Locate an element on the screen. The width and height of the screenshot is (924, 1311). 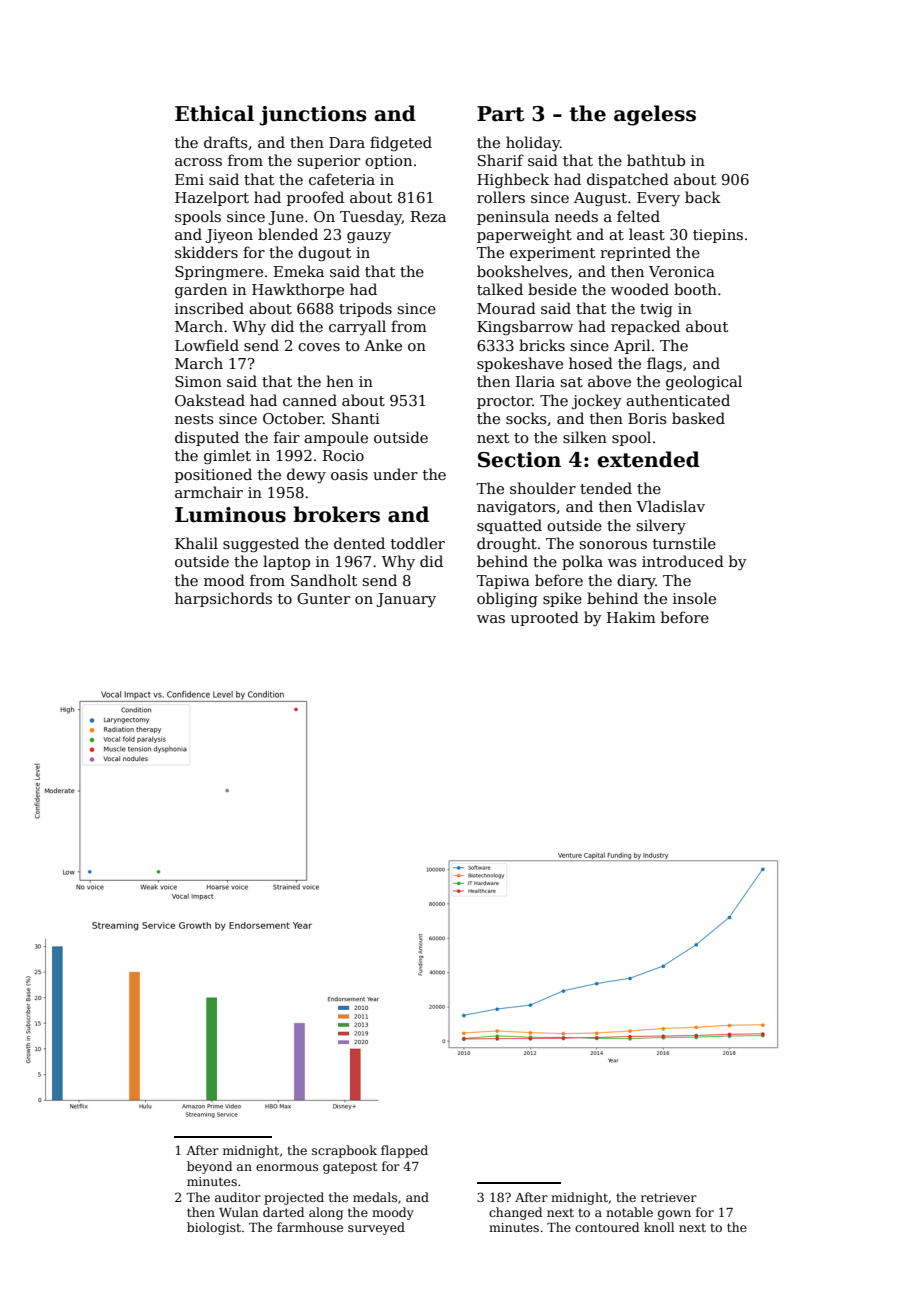
insole is located at coordinates (694, 598).
